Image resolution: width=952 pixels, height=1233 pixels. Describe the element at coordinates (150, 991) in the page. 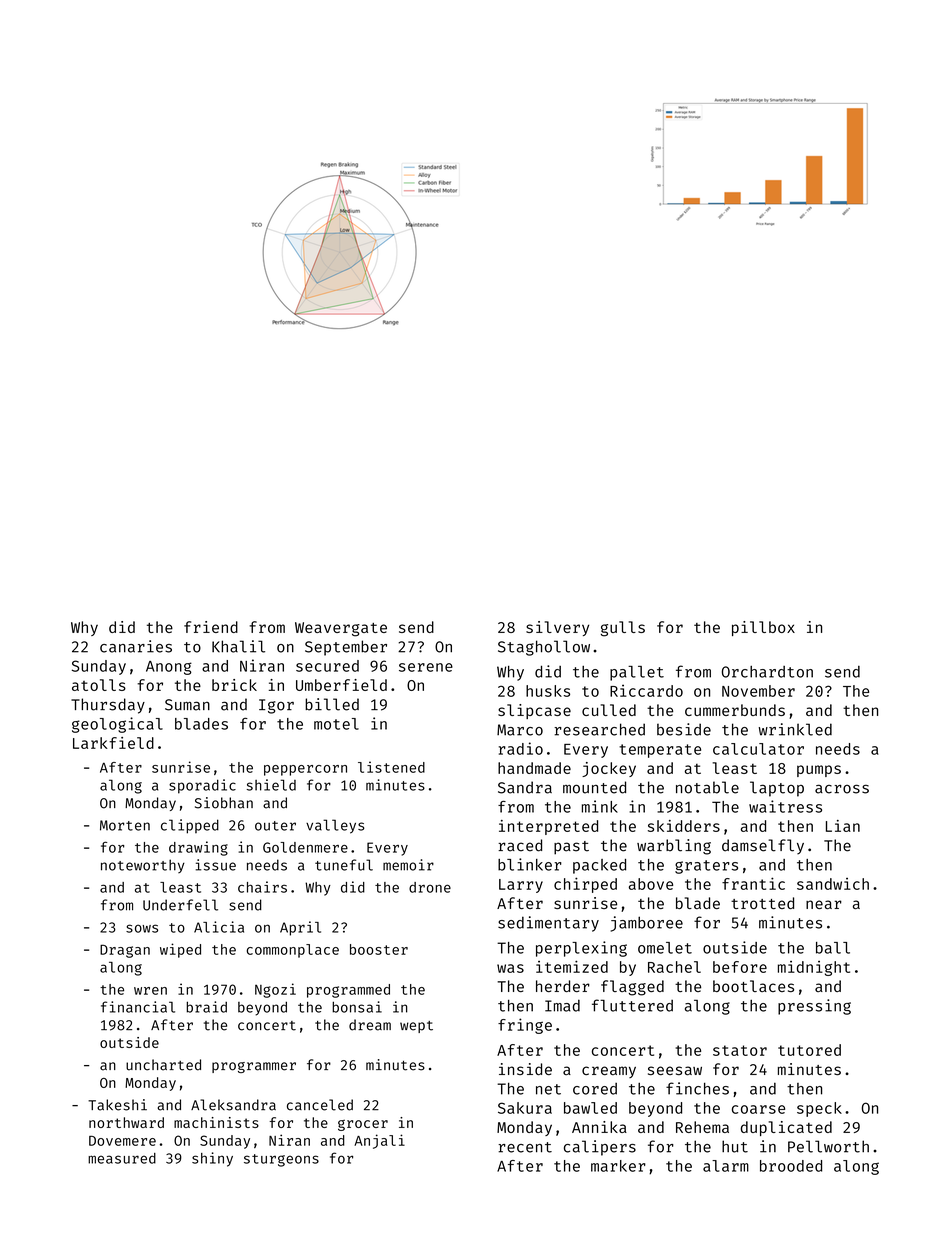

I see `wren` at that location.
